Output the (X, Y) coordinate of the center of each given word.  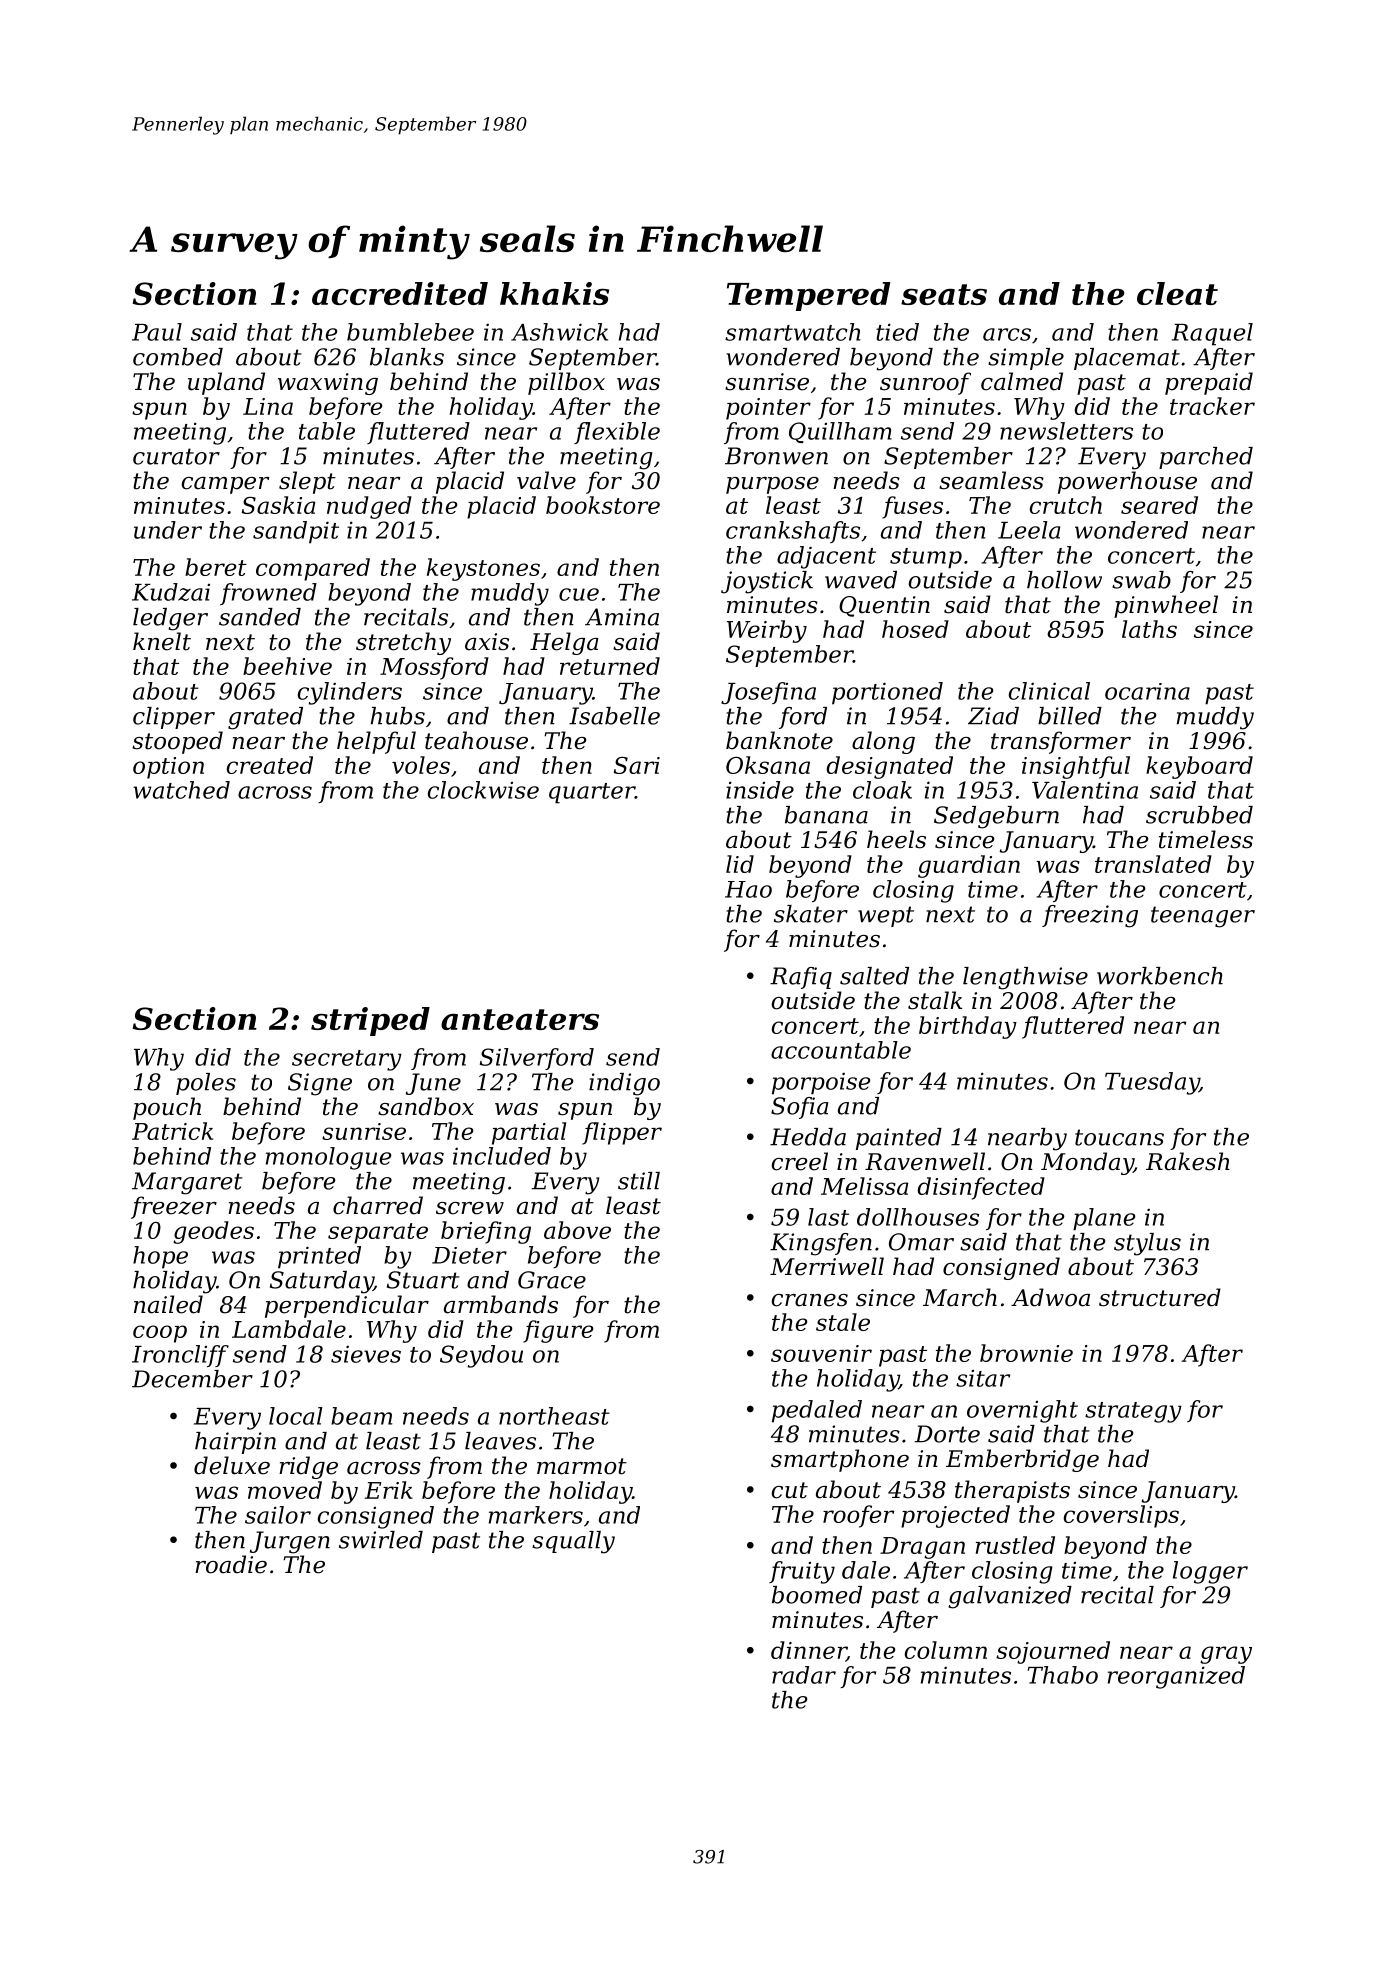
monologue (328, 1158)
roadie (231, 1564)
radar (804, 1675)
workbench (1160, 976)
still (639, 1181)
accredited (400, 293)
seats (944, 294)
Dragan (922, 1548)
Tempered (808, 296)
